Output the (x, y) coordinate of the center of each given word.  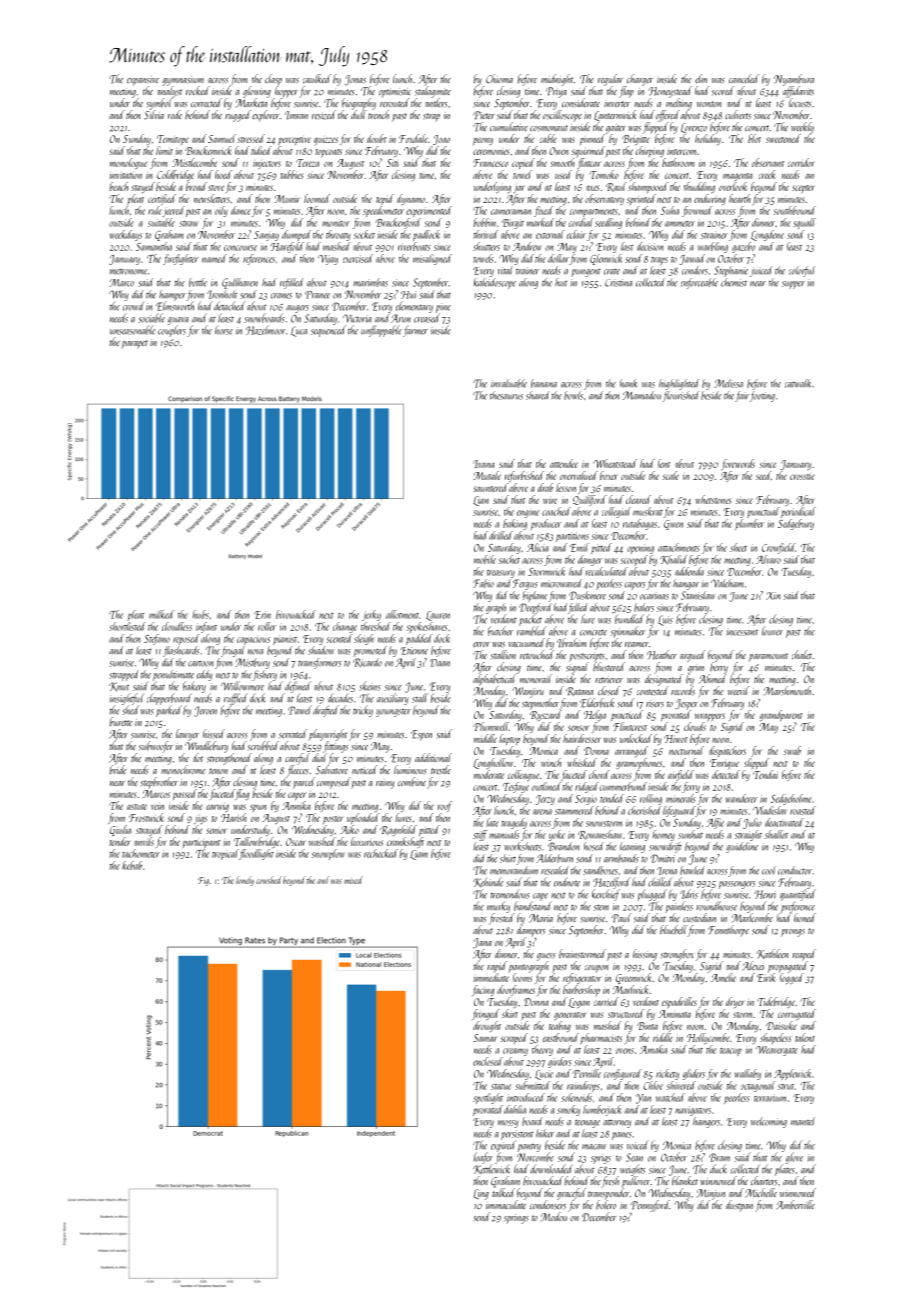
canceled (744, 78)
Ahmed (713, 678)
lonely (245, 881)
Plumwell (491, 726)
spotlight (488, 1098)
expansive (143, 81)
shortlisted (127, 626)
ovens (625, 1051)
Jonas (355, 80)
